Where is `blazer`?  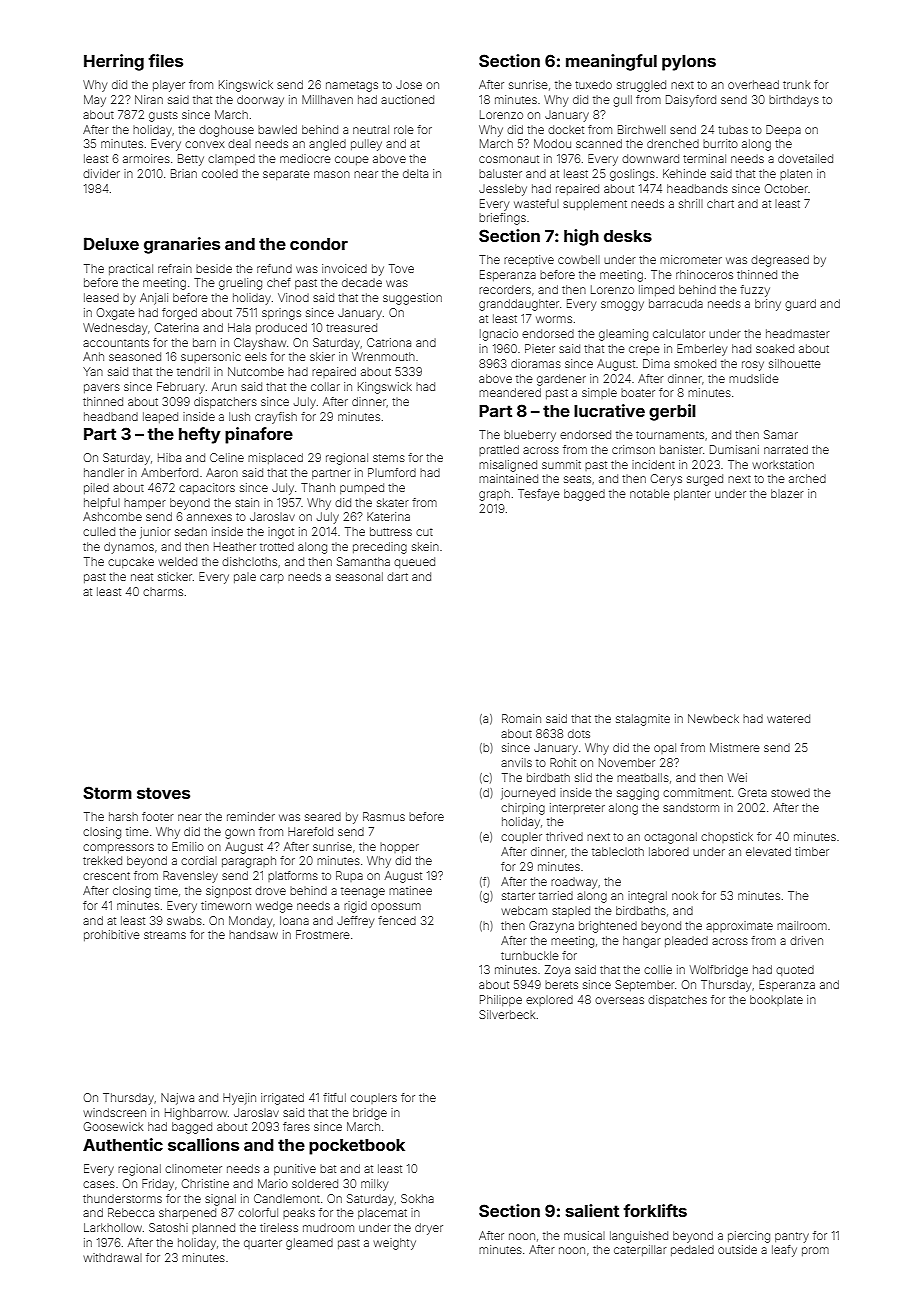
blazer is located at coordinates (787, 493).
